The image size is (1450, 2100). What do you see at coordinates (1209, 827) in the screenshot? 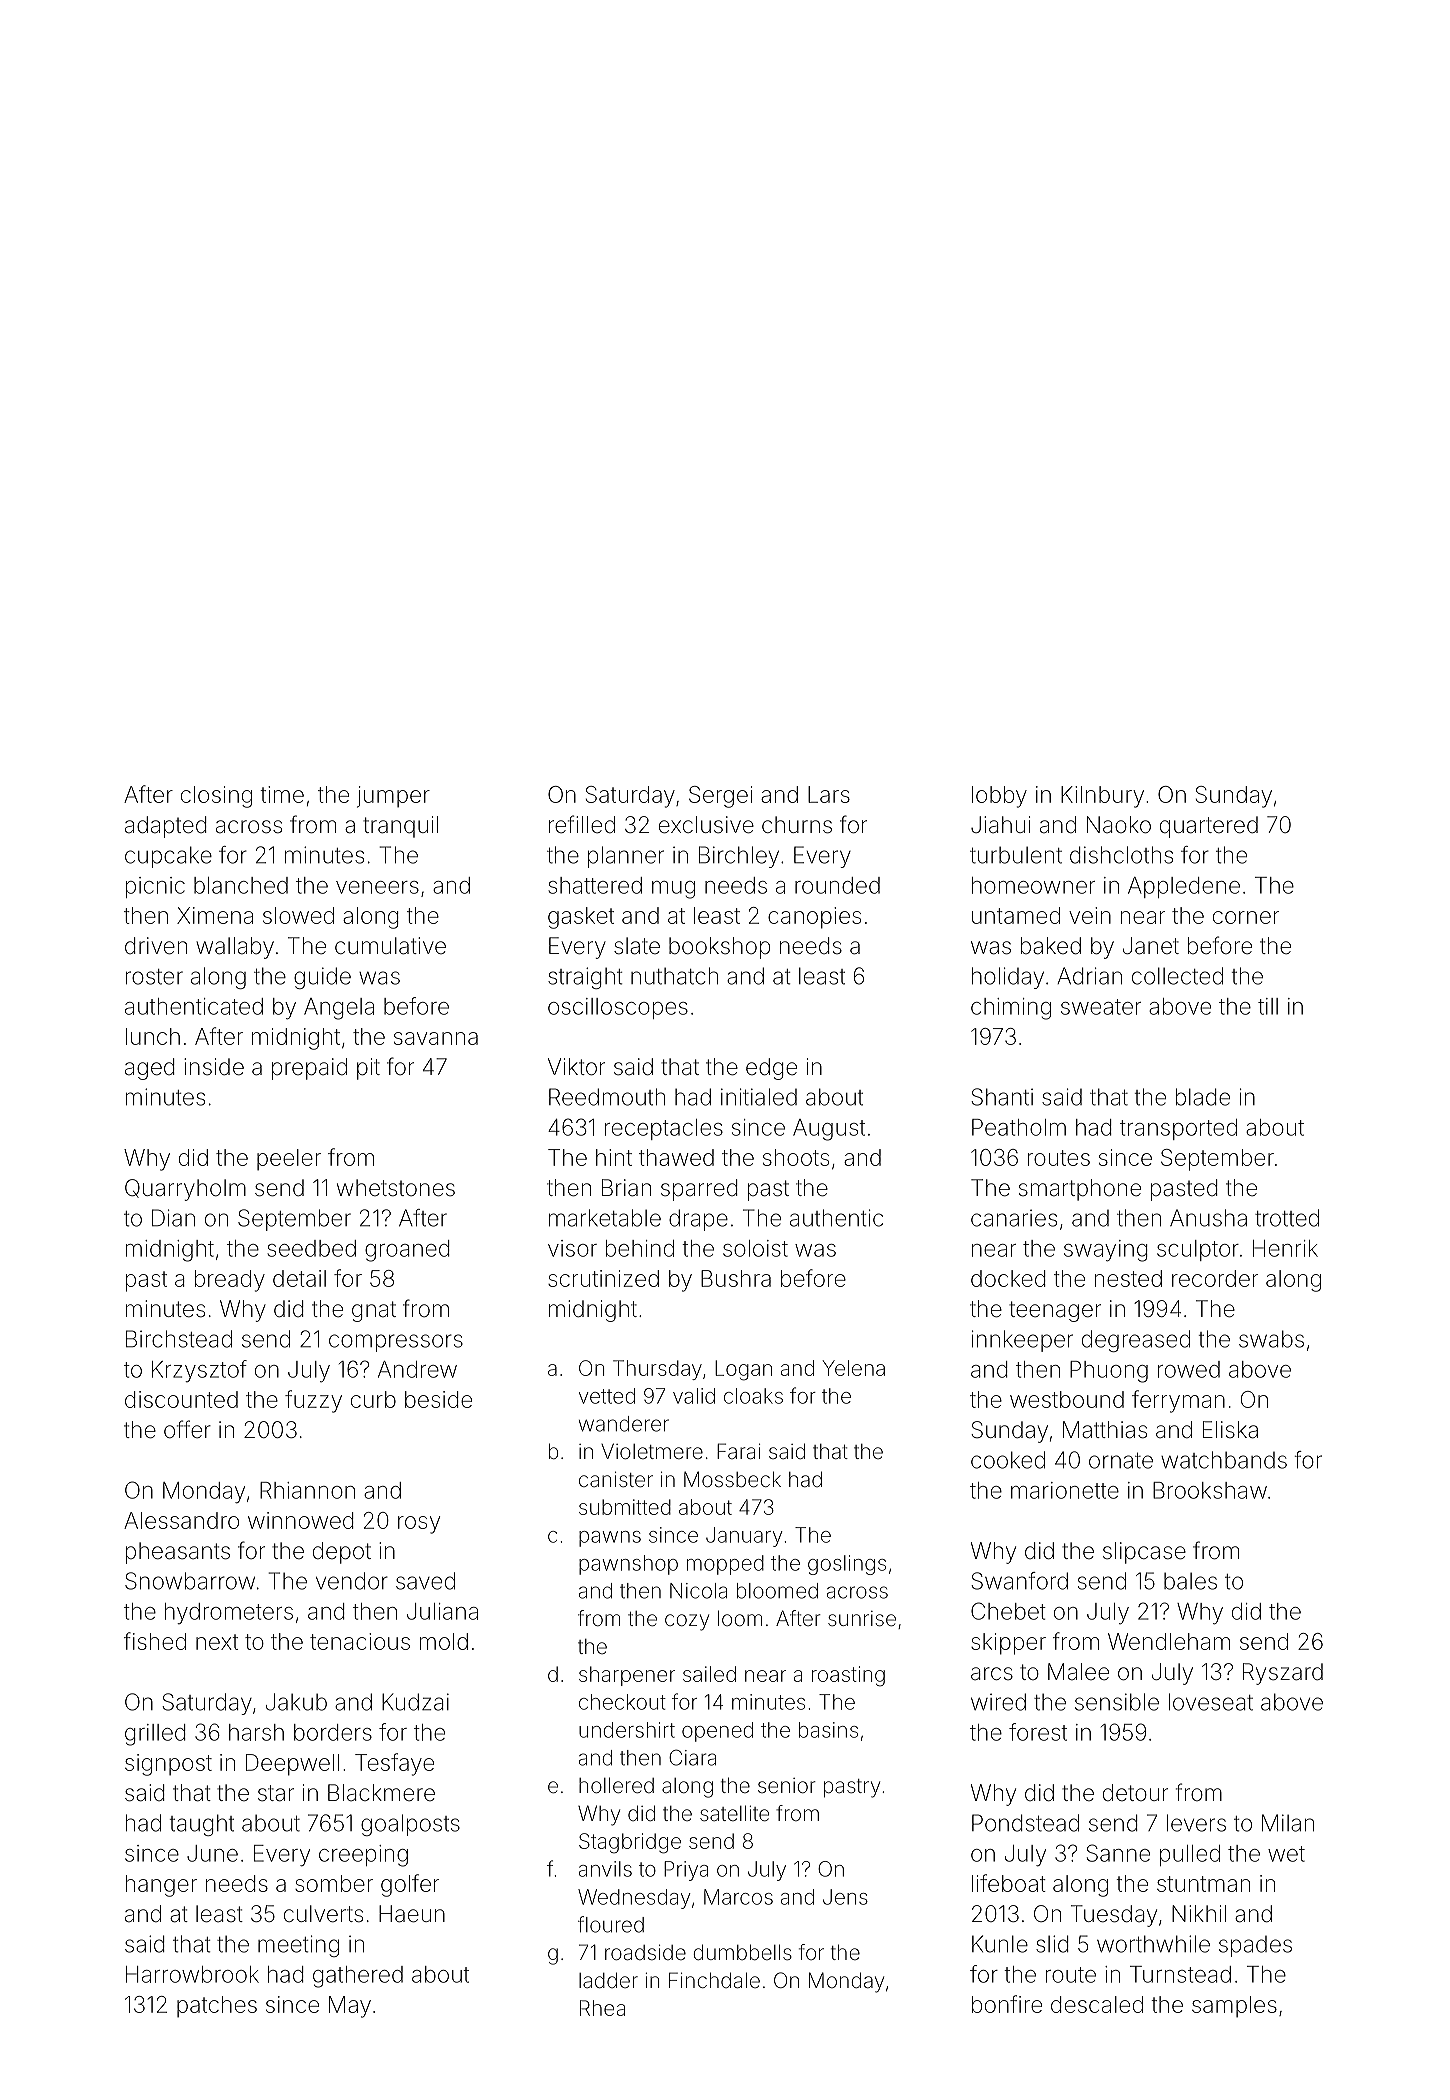
I see `quartered` at bounding box center [1209, 827].
